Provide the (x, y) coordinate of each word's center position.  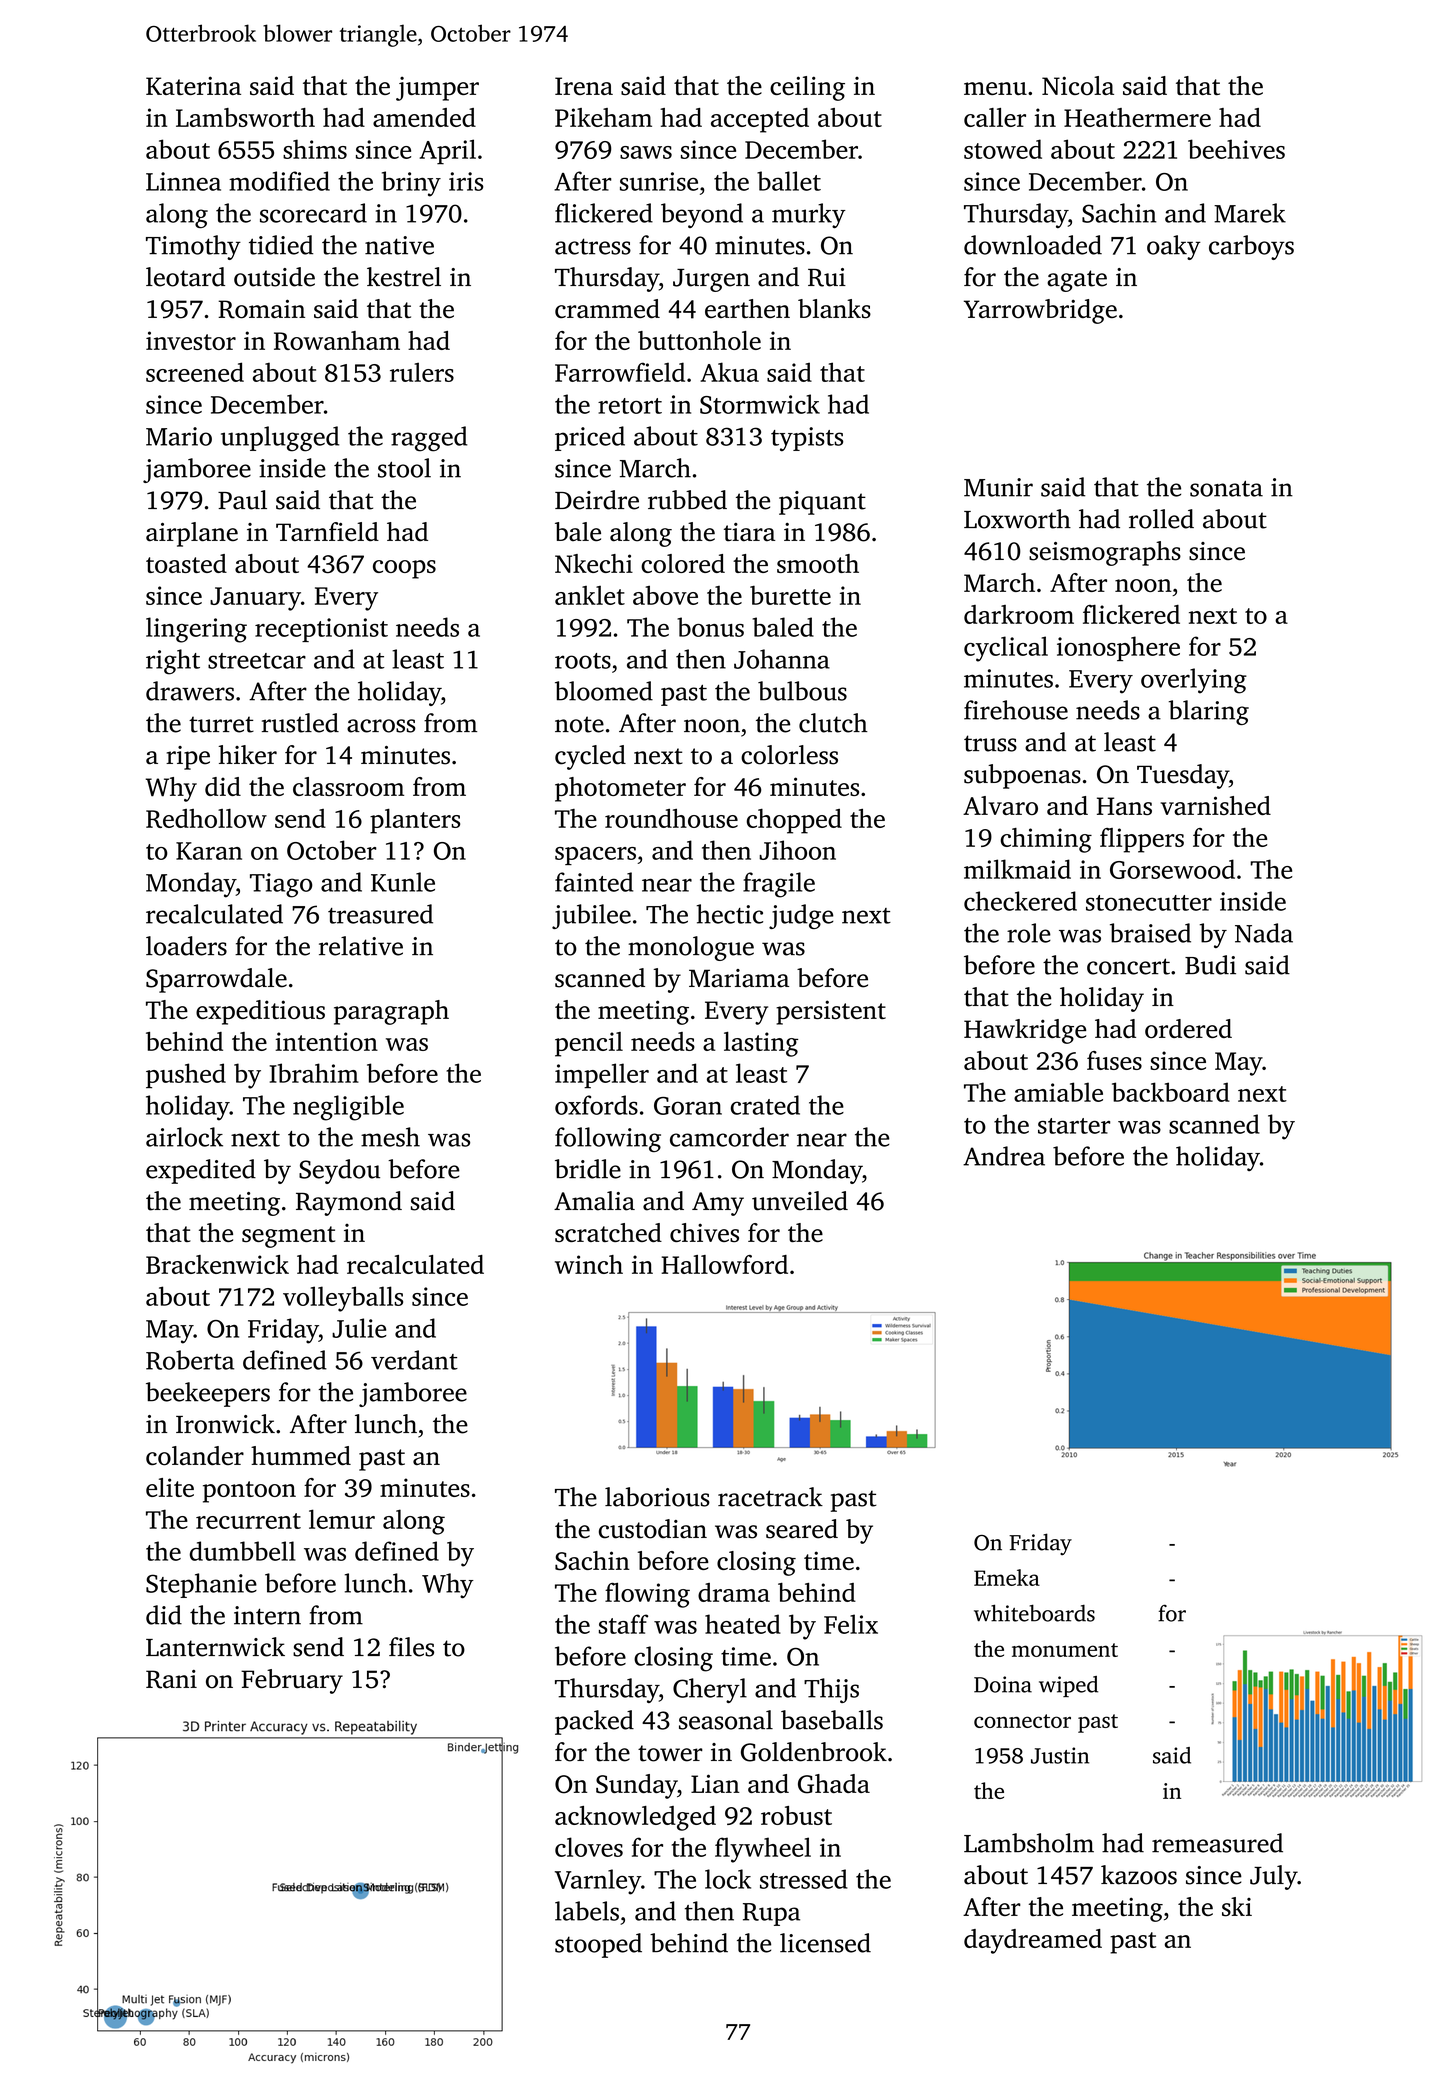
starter (1074, 1126)
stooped (598, 1945)
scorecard (313, 213)
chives (704, 1232)
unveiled (800, 1201)
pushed (186, 1075)
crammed (607, 308)
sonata (1226, 489)
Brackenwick (217, 1264)
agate (1077, 281)
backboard (1171, 1092)
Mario (179, 436)
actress (593, 246)
